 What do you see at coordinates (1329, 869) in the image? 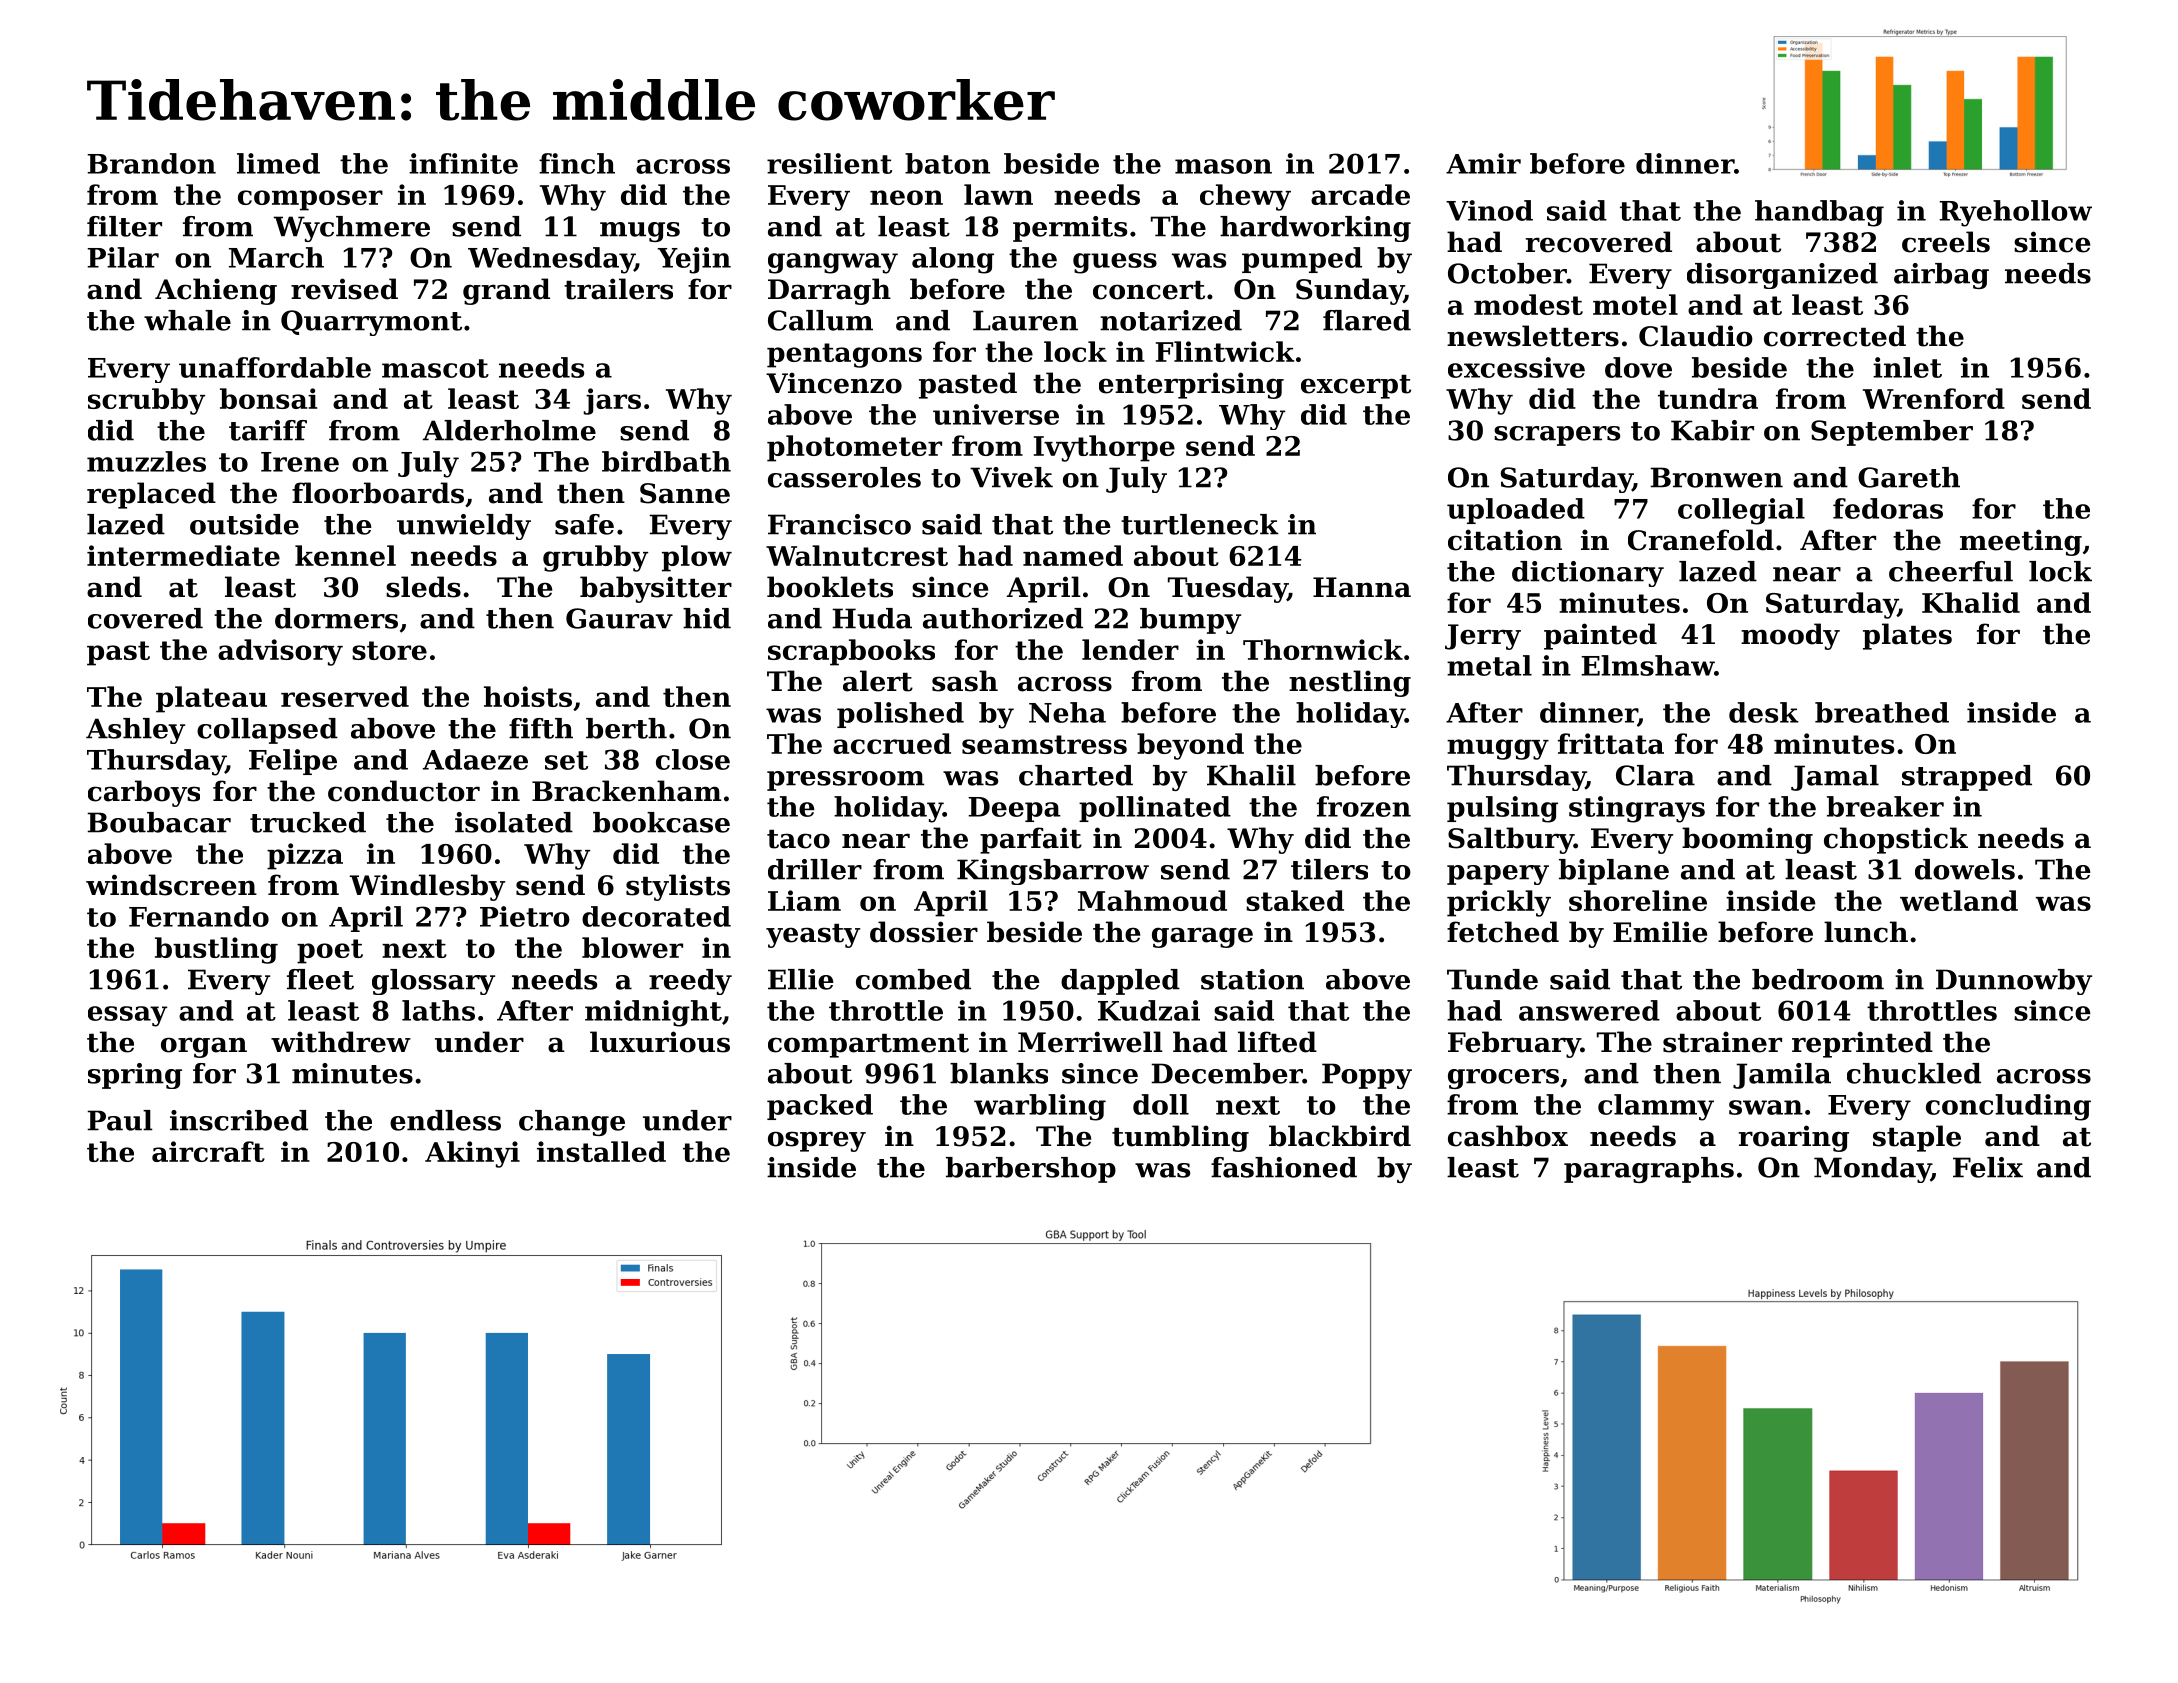
I see `tilers` at bounding box center [1329, 869].
